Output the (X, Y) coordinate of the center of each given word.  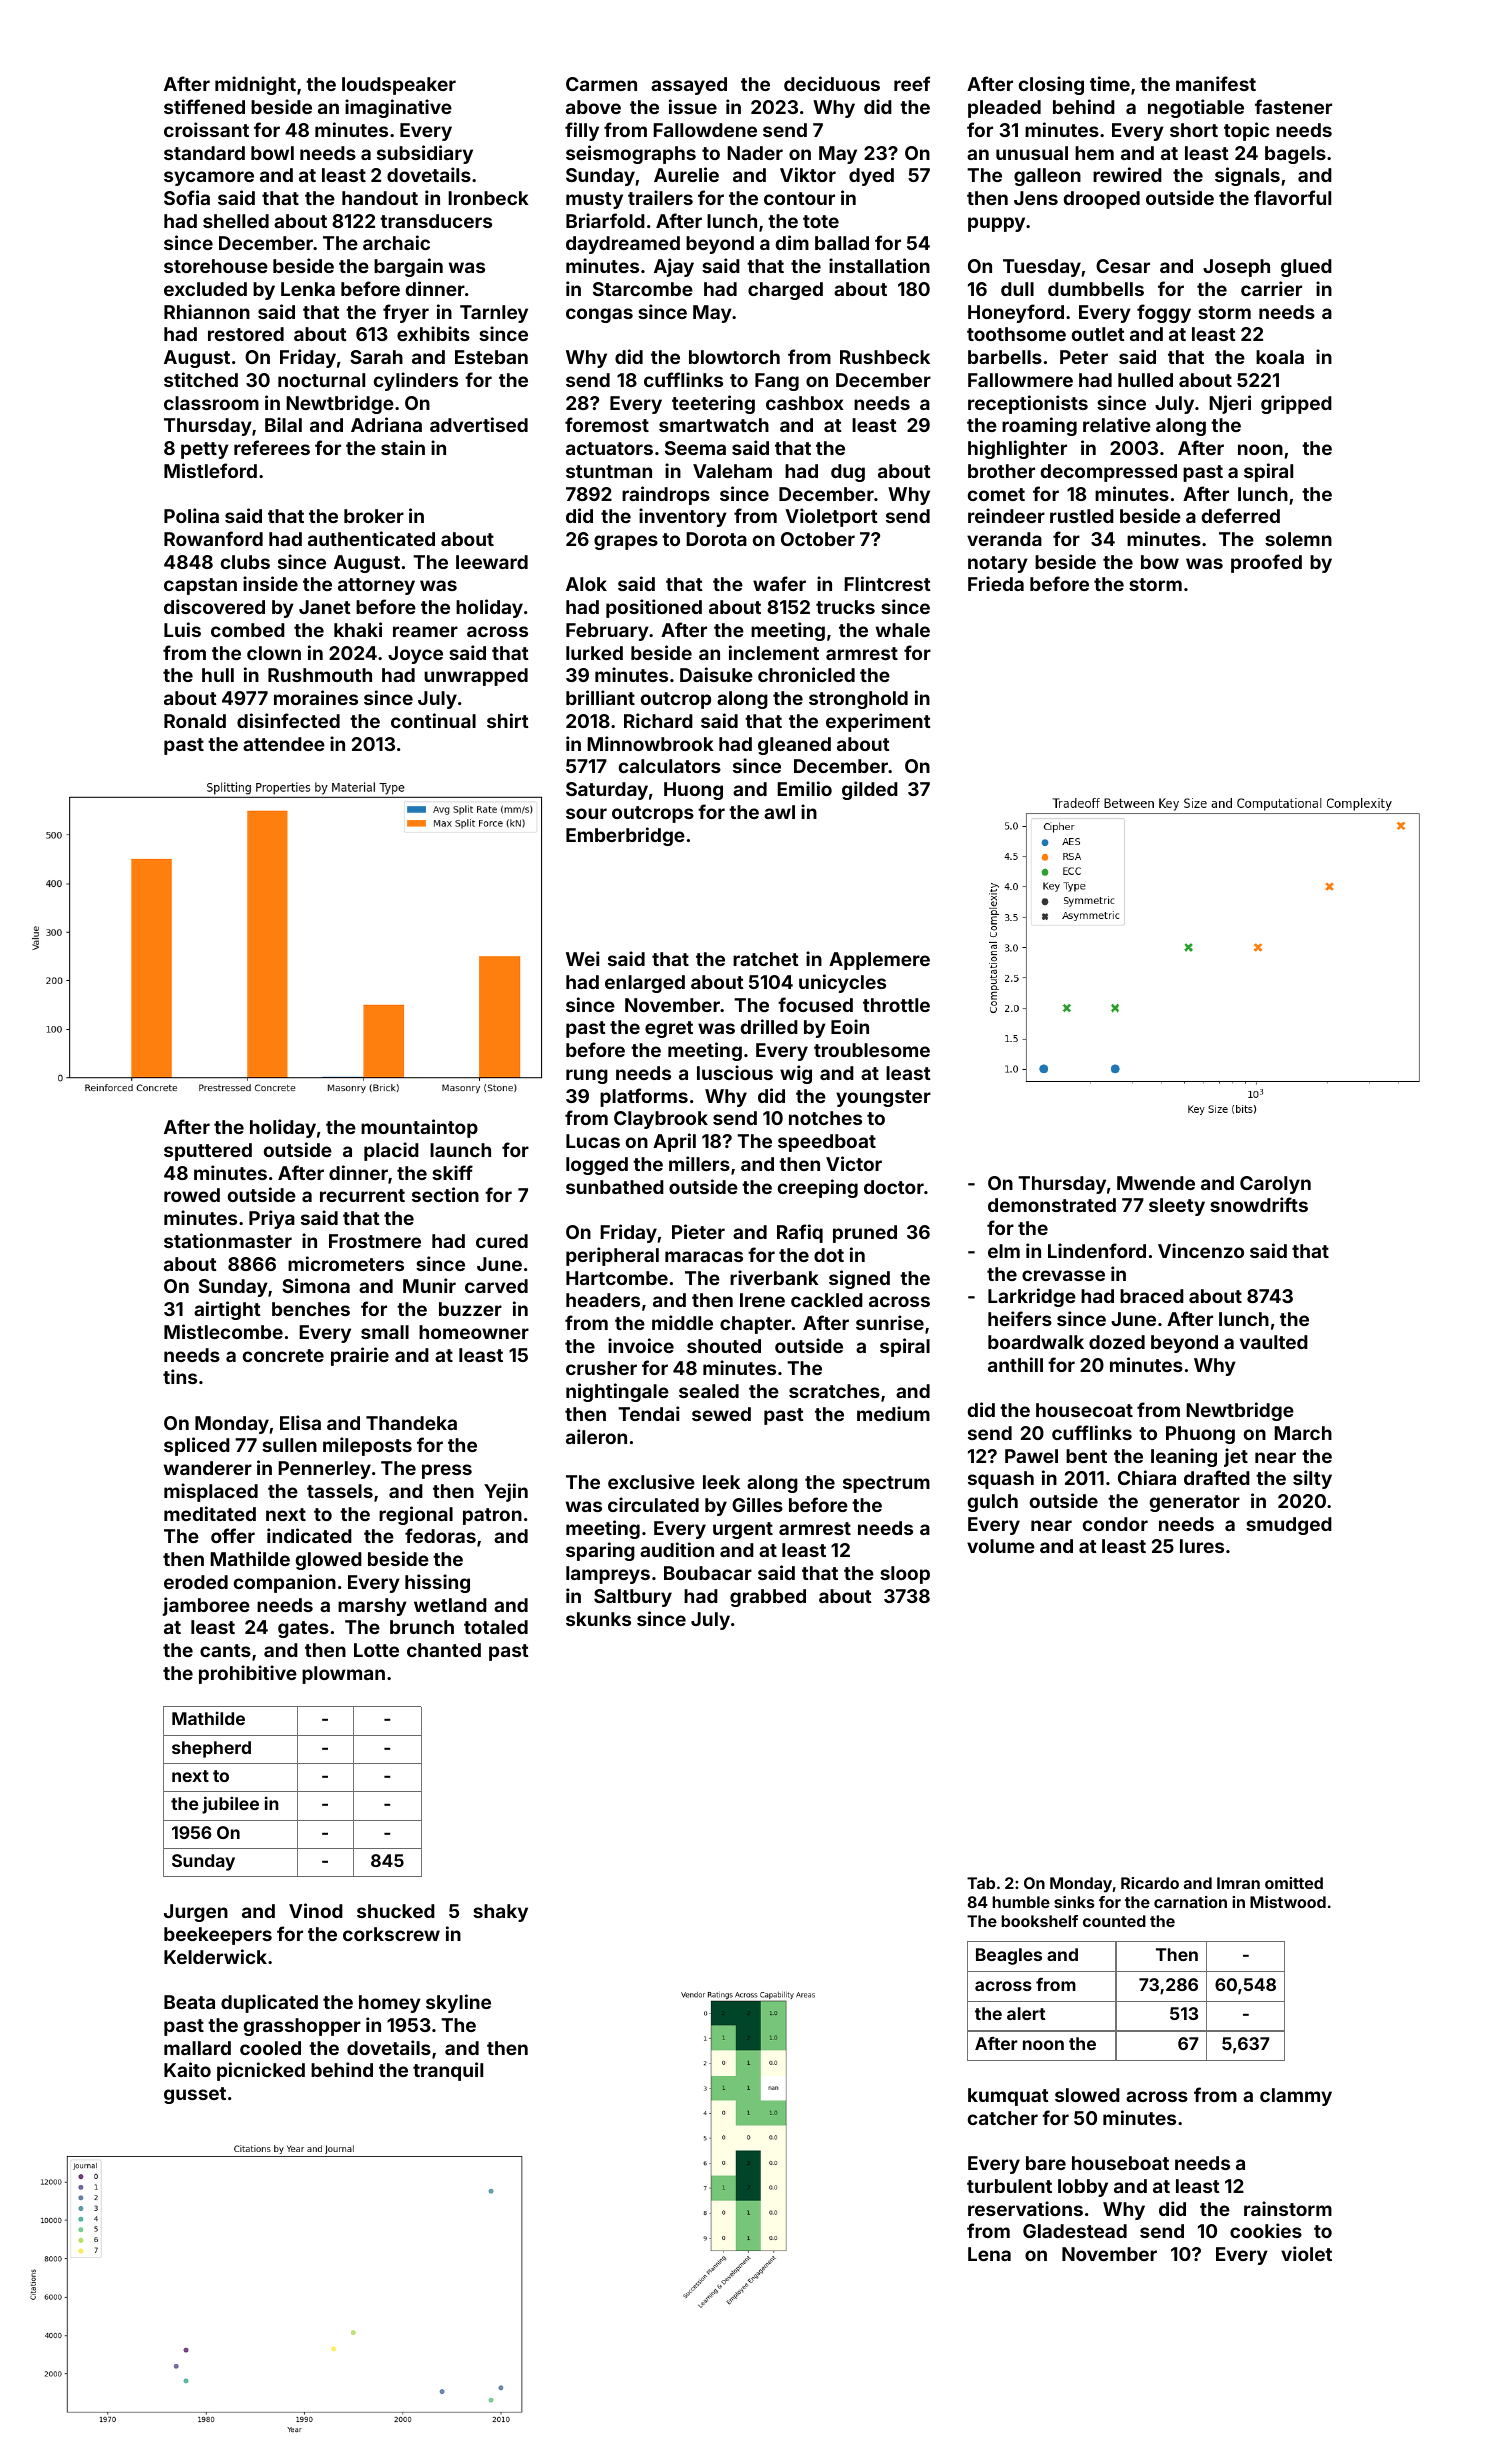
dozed (1117, 1342)
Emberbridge (625, 836)
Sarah (376, 357)
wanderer (208, 1468)
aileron (596, 1436)
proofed (1266, 563)
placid (391, 1151)
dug (848, 473)
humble (1021, 1902)
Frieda (996, 583)
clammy (1296, 2097)
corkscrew (391, 1934)
